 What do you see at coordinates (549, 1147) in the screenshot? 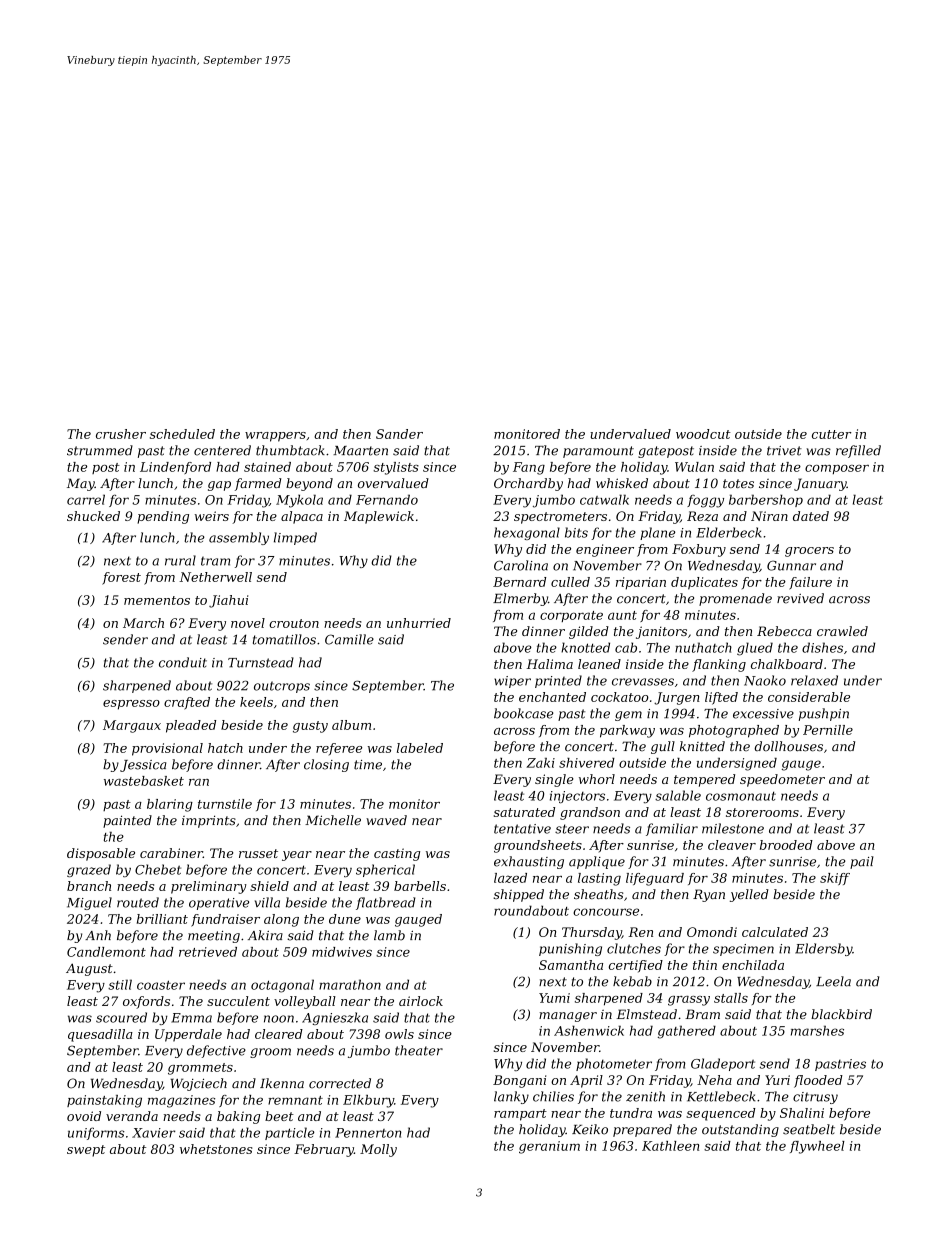
I see `geranium` at bounding box center [549, 1147].
